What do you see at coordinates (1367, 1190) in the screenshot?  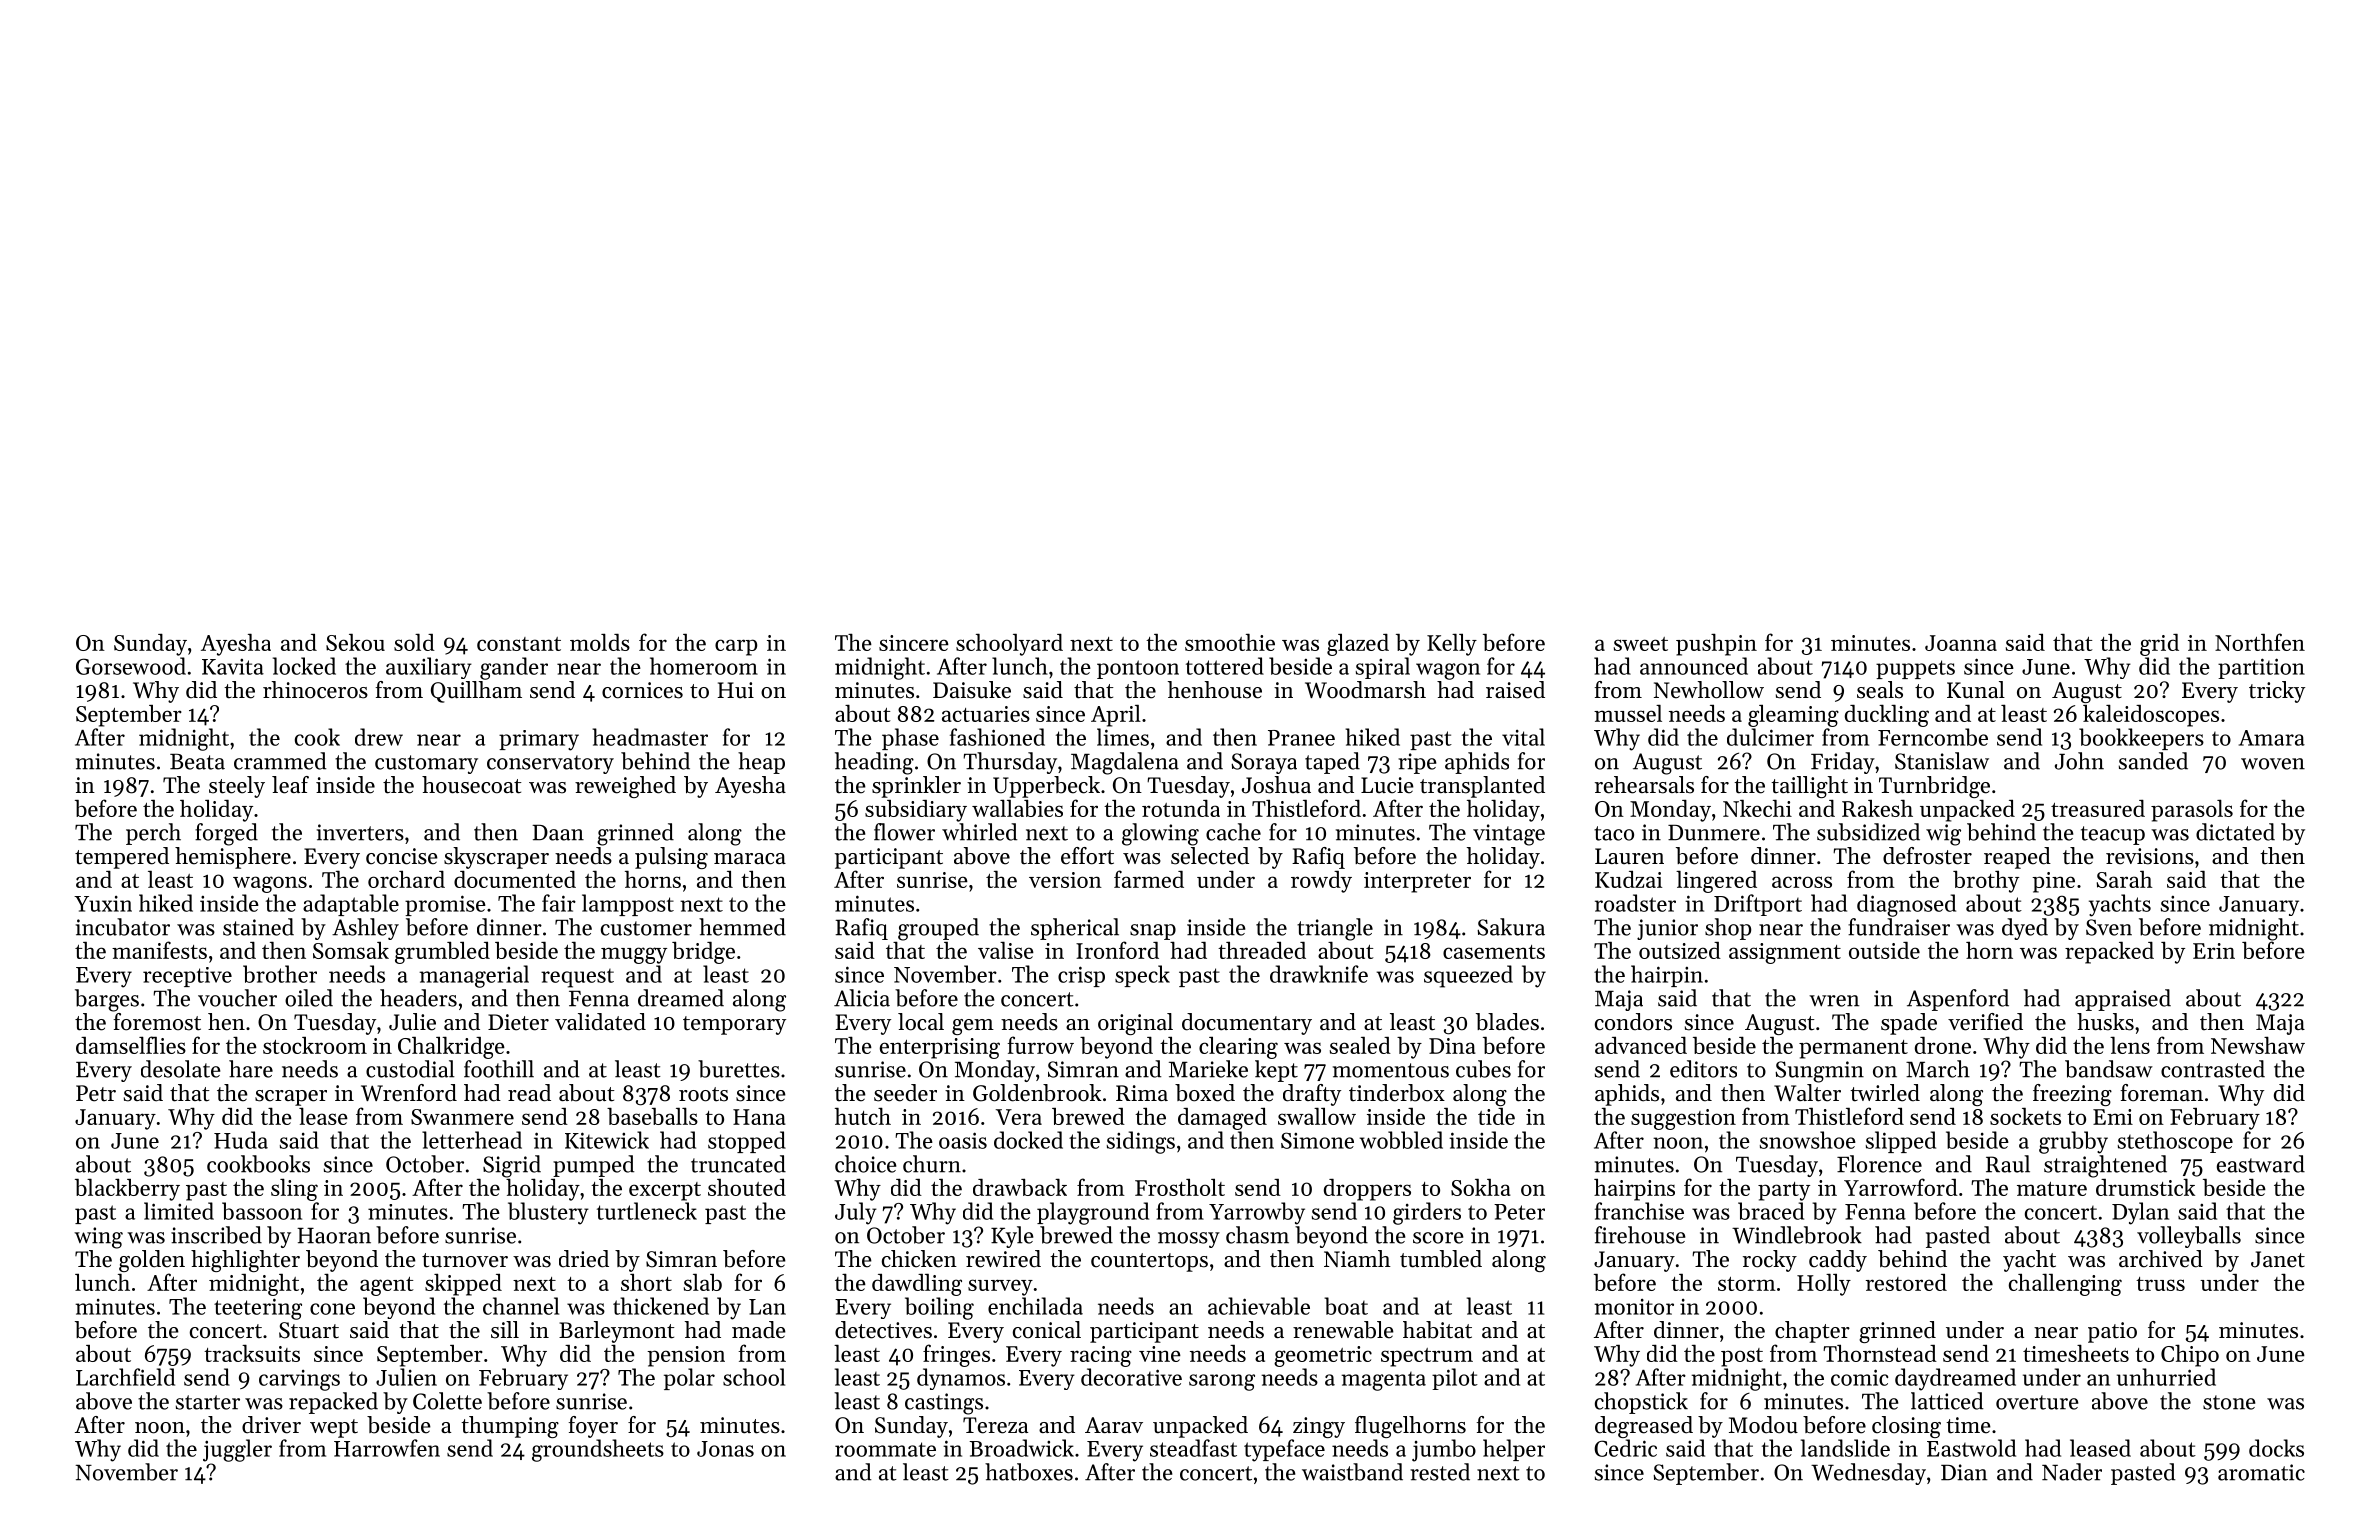 I see `droppers` at bounding box center [1367, 1190].
